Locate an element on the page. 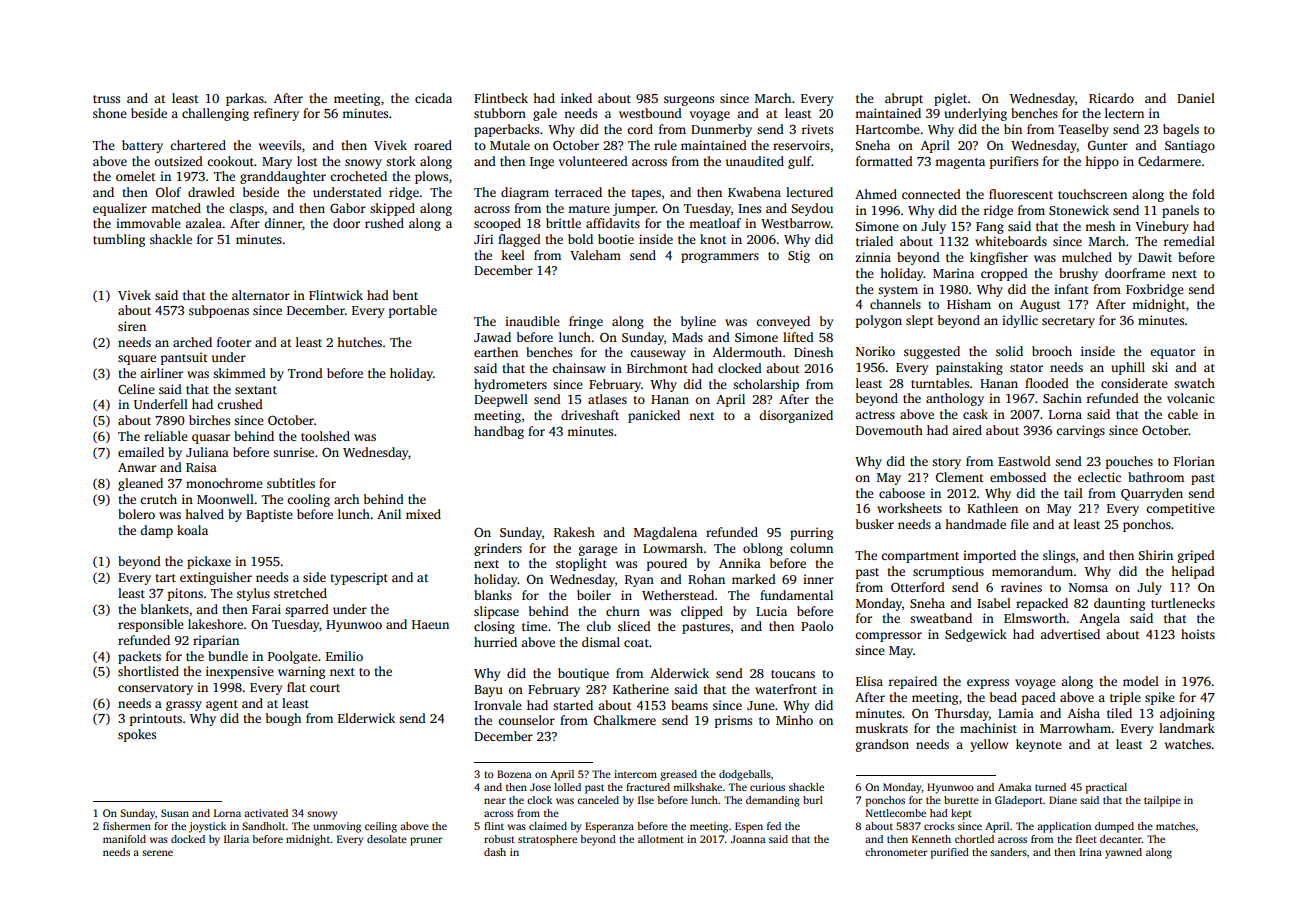 The height and width of the document is (924, 1308). Rohan is located at coordinates (706, 579).
